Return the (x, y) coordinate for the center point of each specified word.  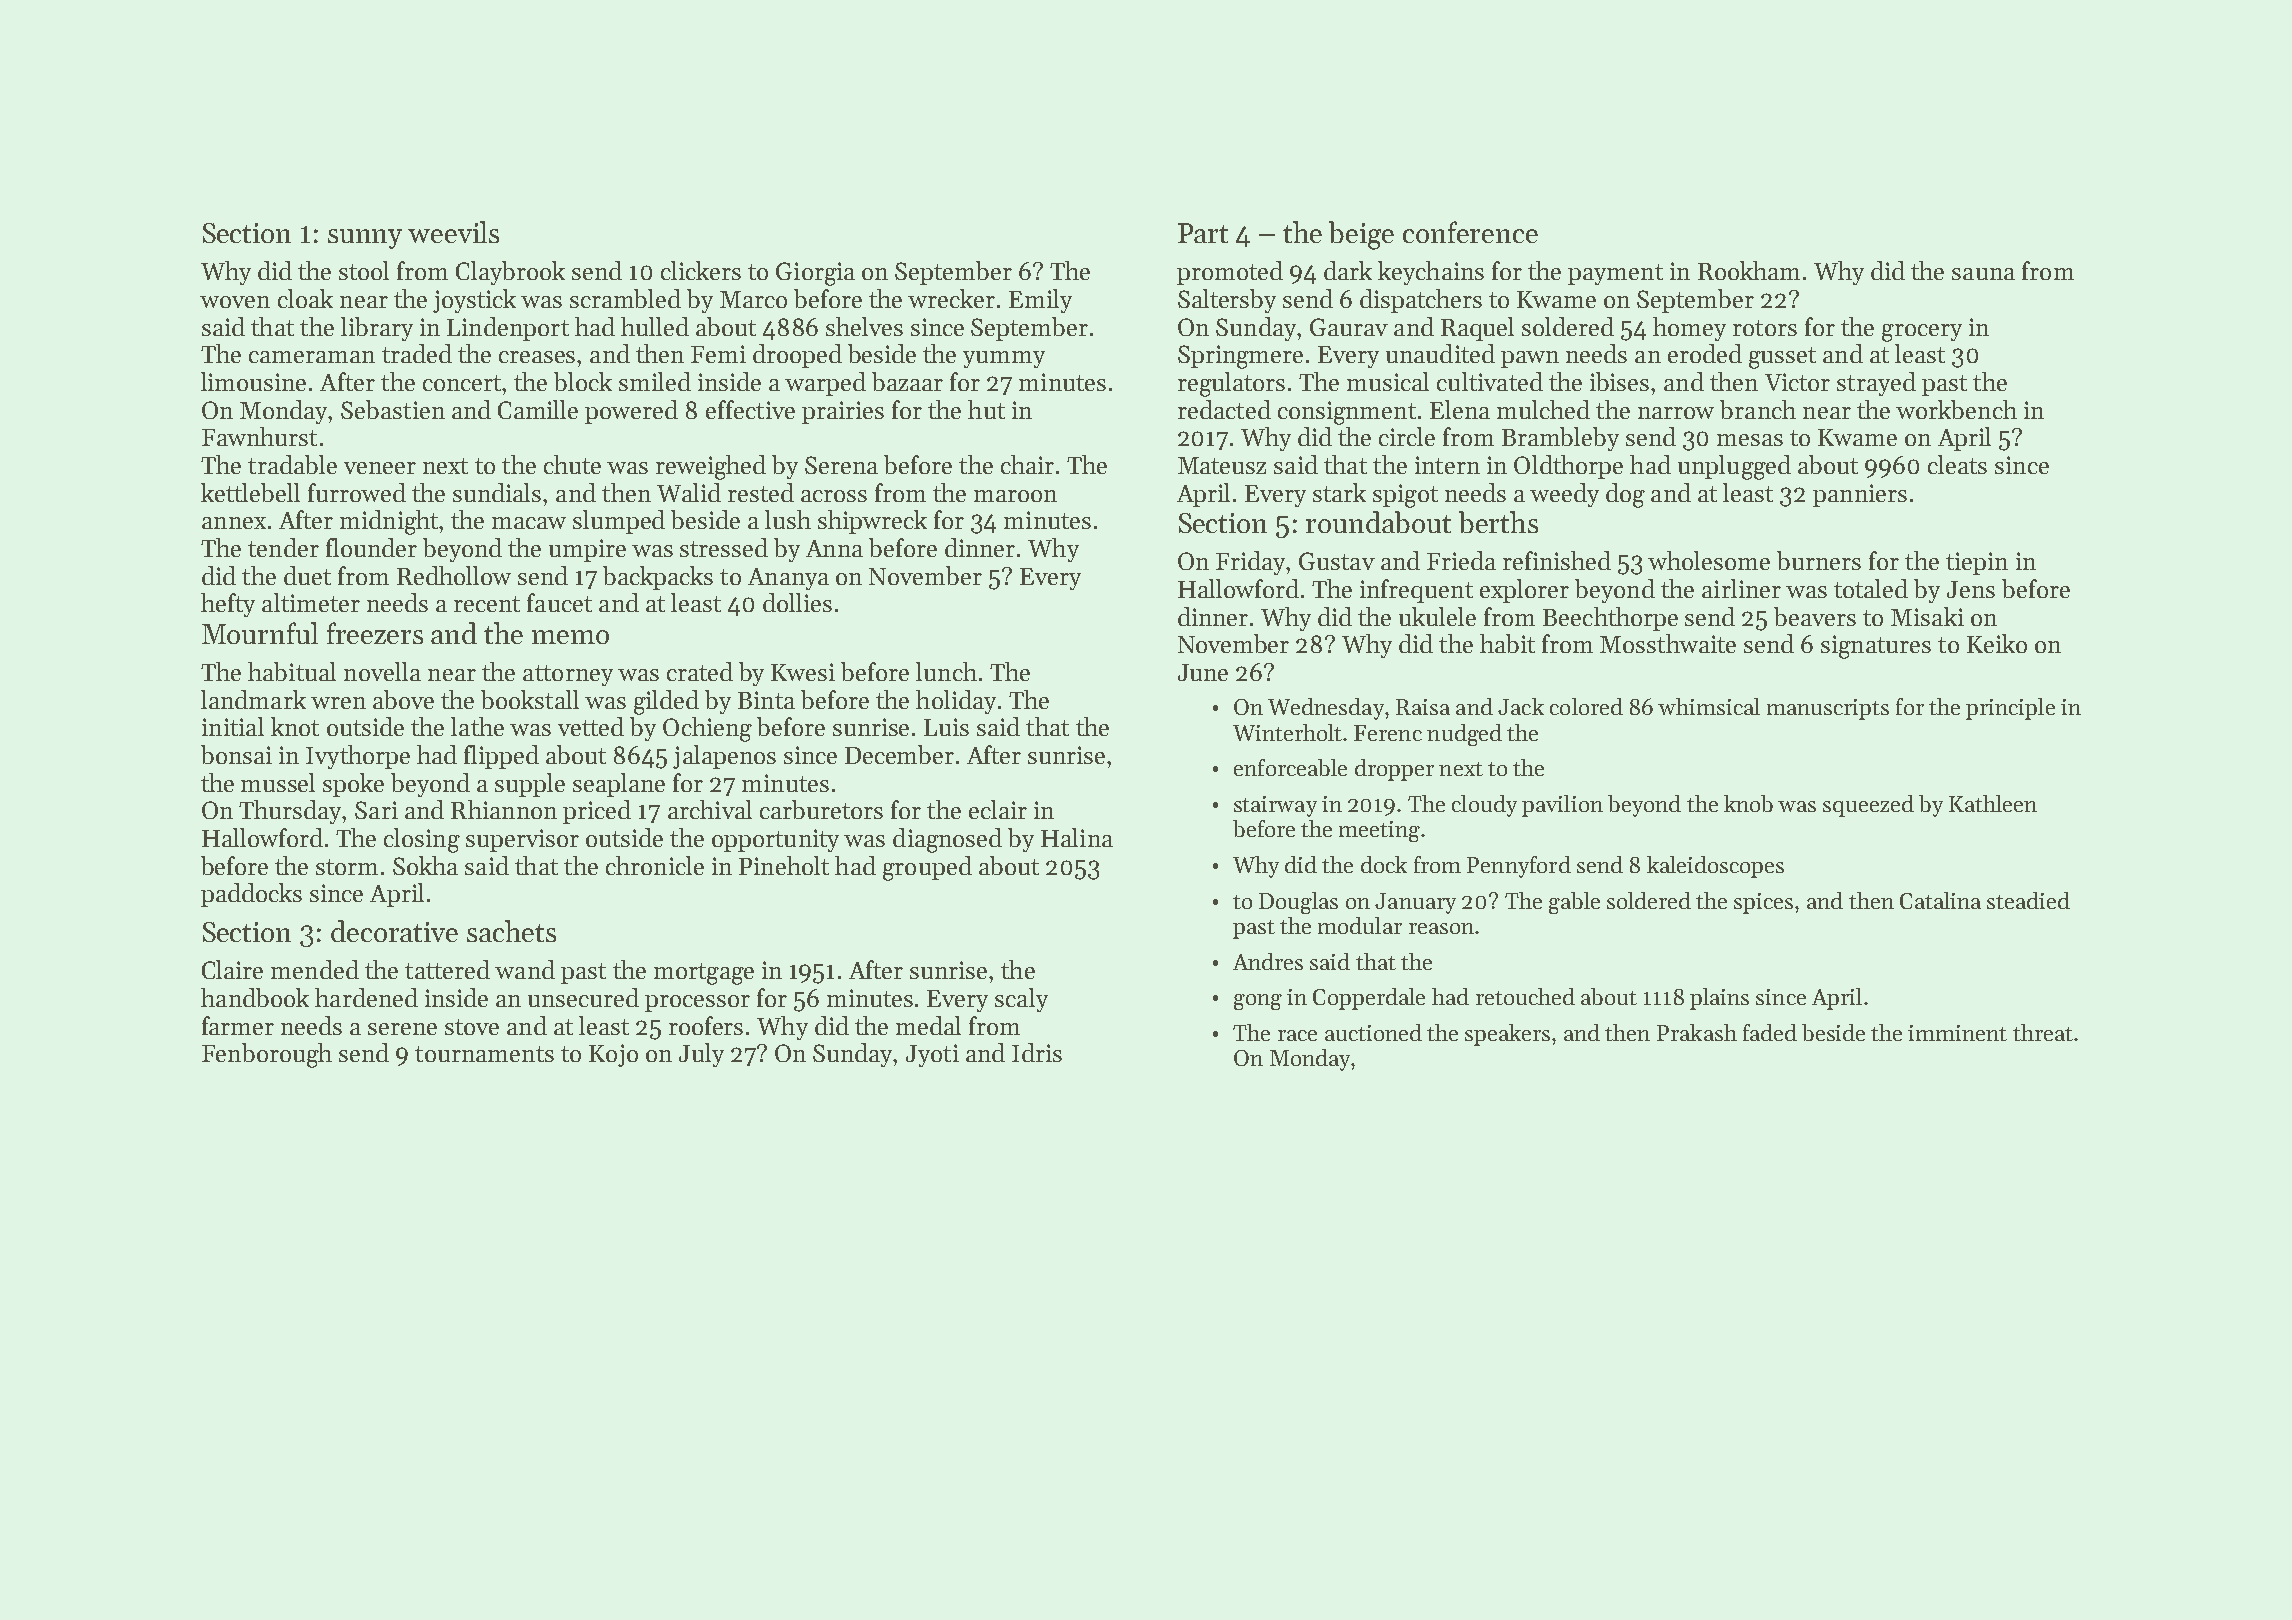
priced (597, 812)
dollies (797, 602)
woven (235, 302)
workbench (1956, 409)
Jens (1971, 589)
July (701, 1055)
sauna (1983, 274)
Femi (718, 354)
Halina (1077, 837)
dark (1348, 270)
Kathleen (1993, 803)
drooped (797, 356)
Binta (766, 700)
